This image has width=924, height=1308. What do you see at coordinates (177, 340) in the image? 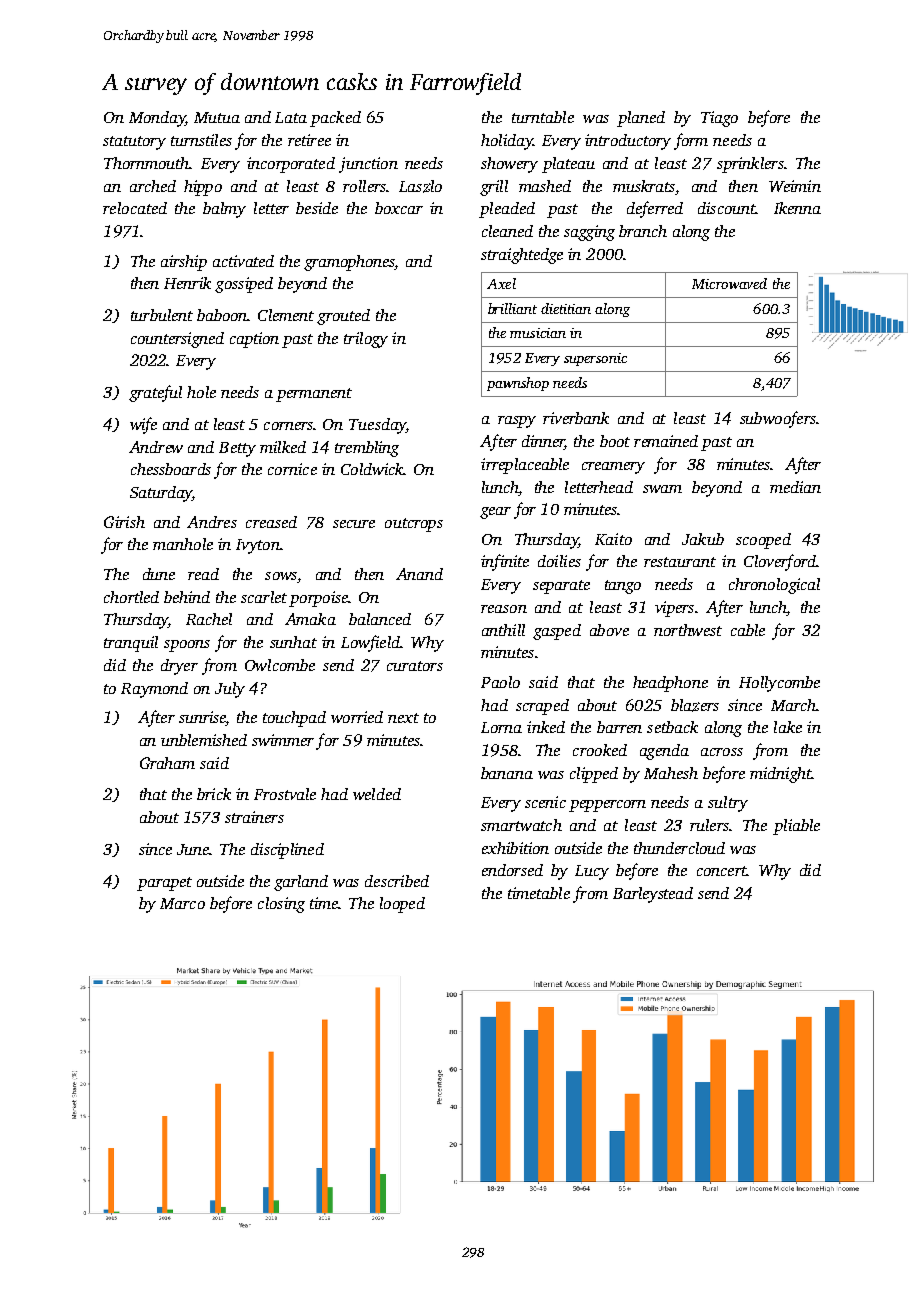
I see `countersigned` at bounding box center [177, 340].
